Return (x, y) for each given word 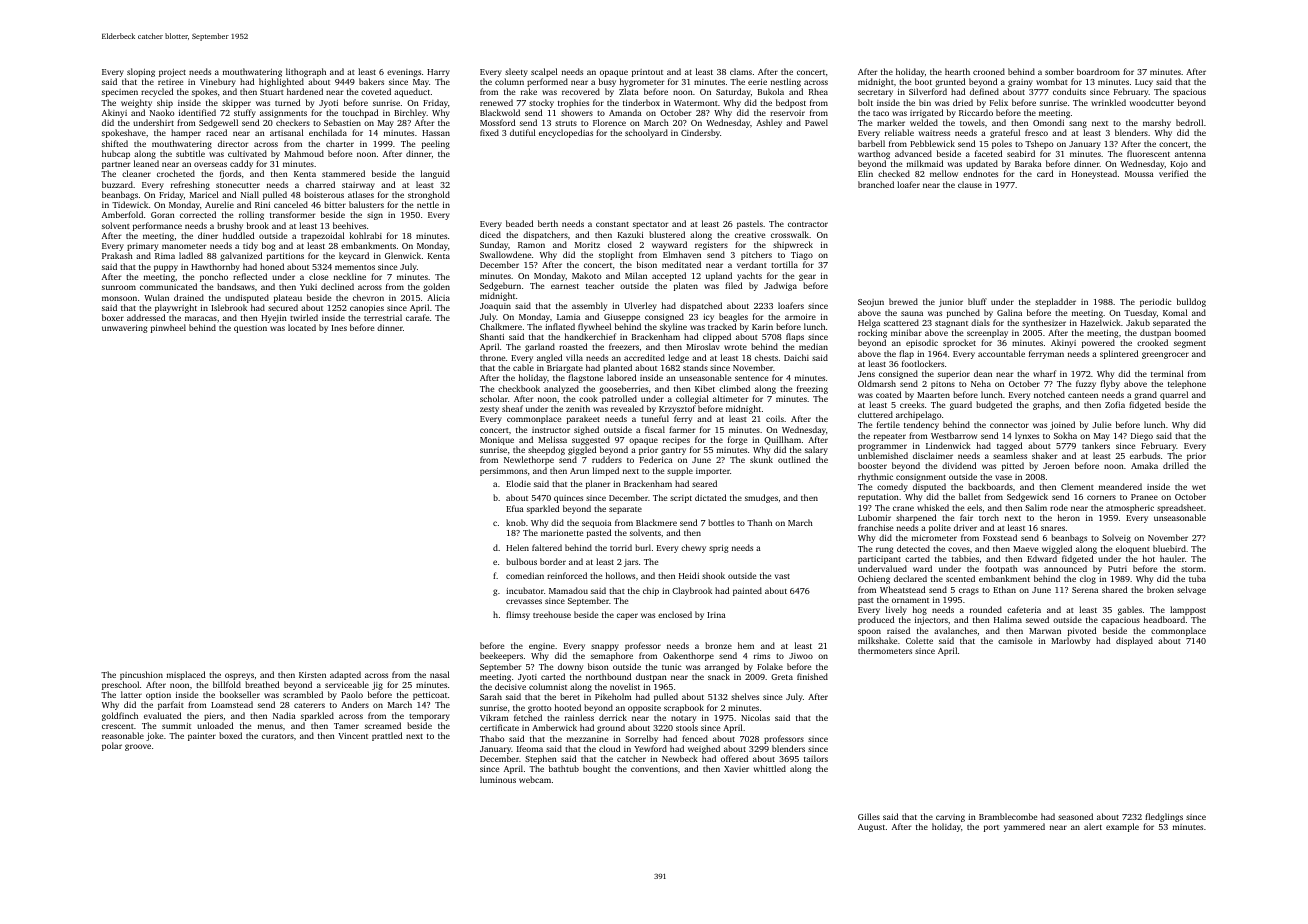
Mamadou (568, 590)
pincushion (141, 675)
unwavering (124, 329)
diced (490, 234)
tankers (1096, 445)
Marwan (1045, 631)
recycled (157, 92)
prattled (387, 736)
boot (923, 81)
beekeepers (501, 656)
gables (1130, 610)
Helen (517, 547)
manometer (184, 246)
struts (566, 123)
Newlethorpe (529, 460)
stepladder (1055, 302)
